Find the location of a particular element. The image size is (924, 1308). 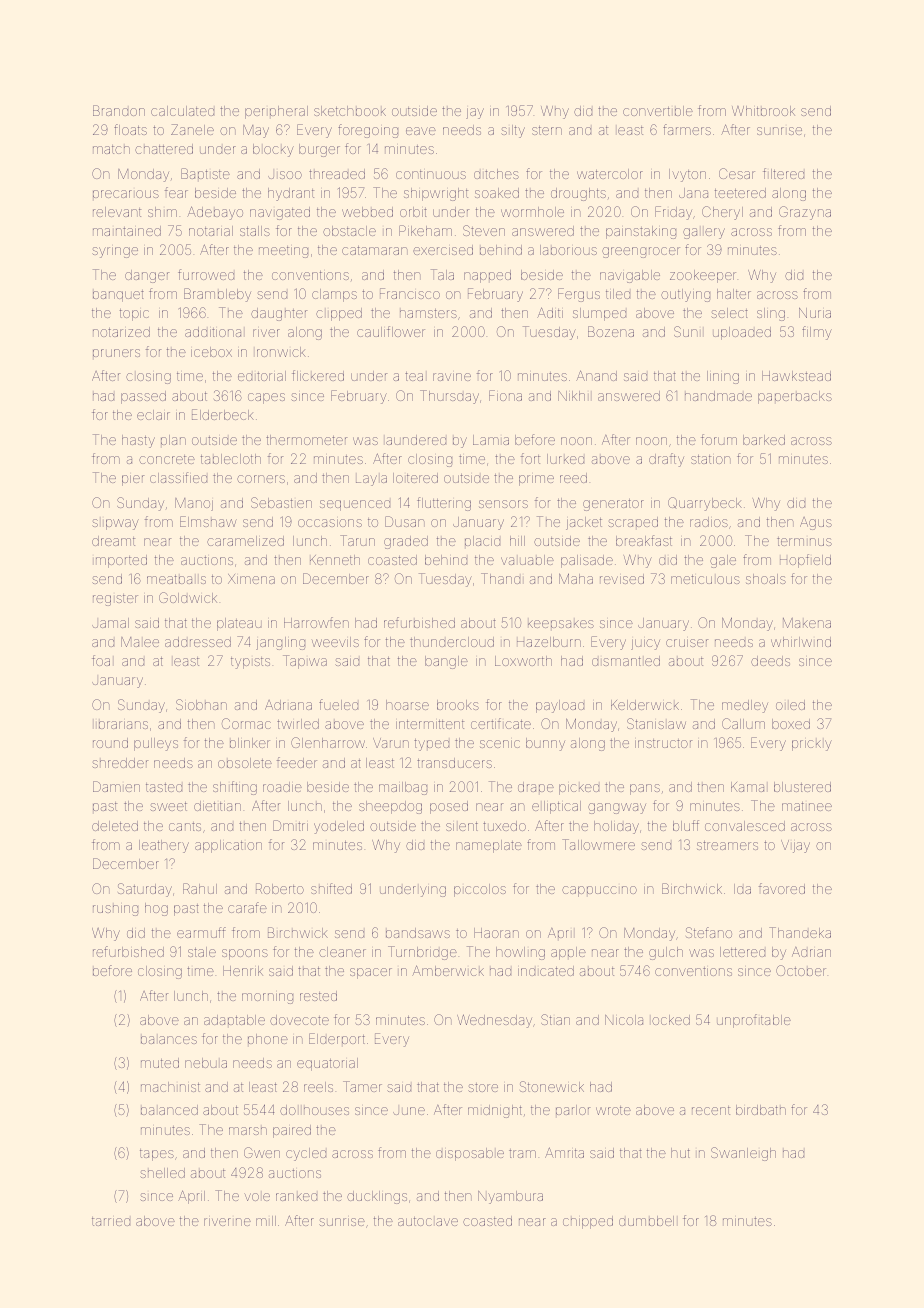

Brandon is located at coordinates (119, 110).
